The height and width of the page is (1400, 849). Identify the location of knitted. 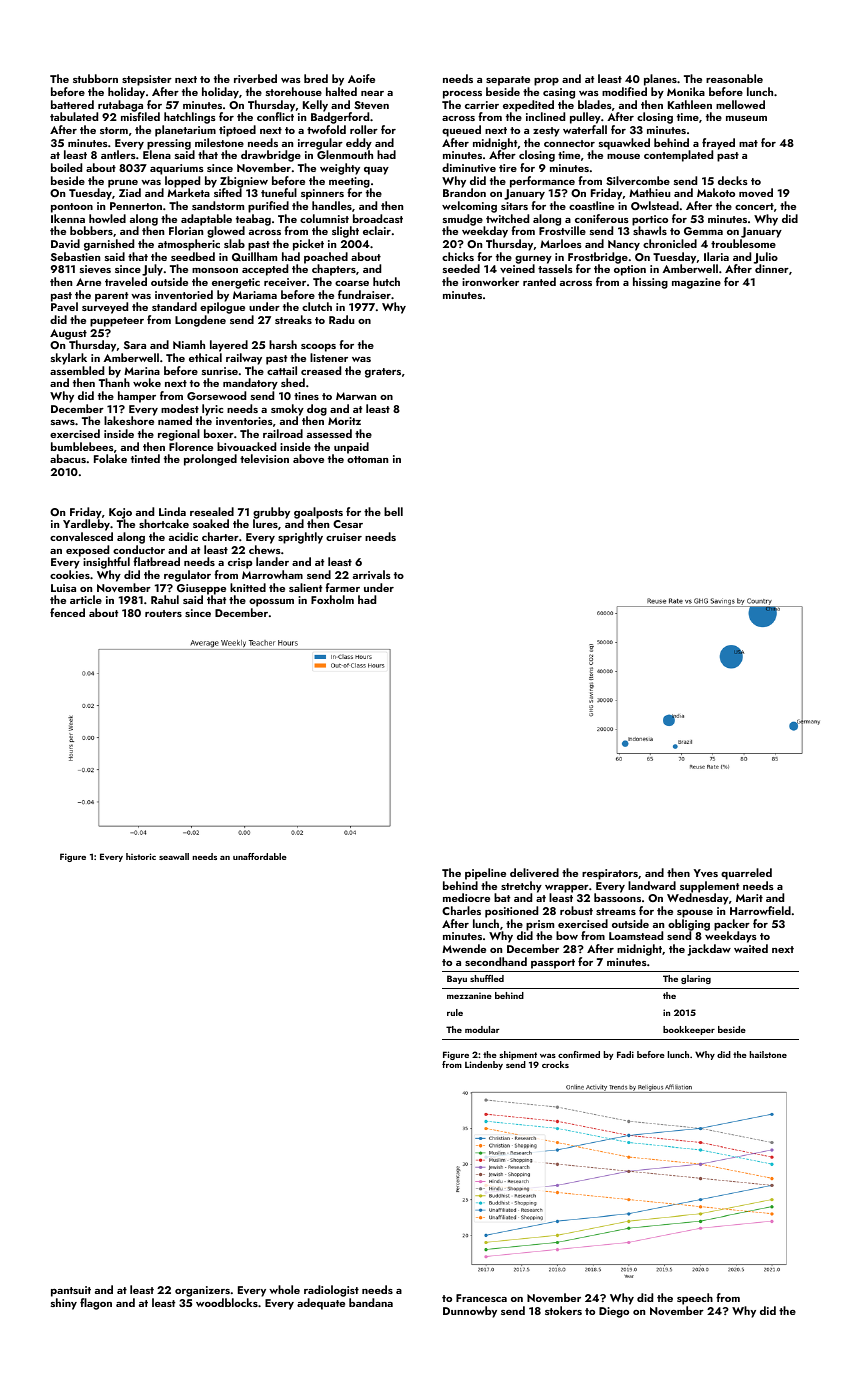
(248, 587).
